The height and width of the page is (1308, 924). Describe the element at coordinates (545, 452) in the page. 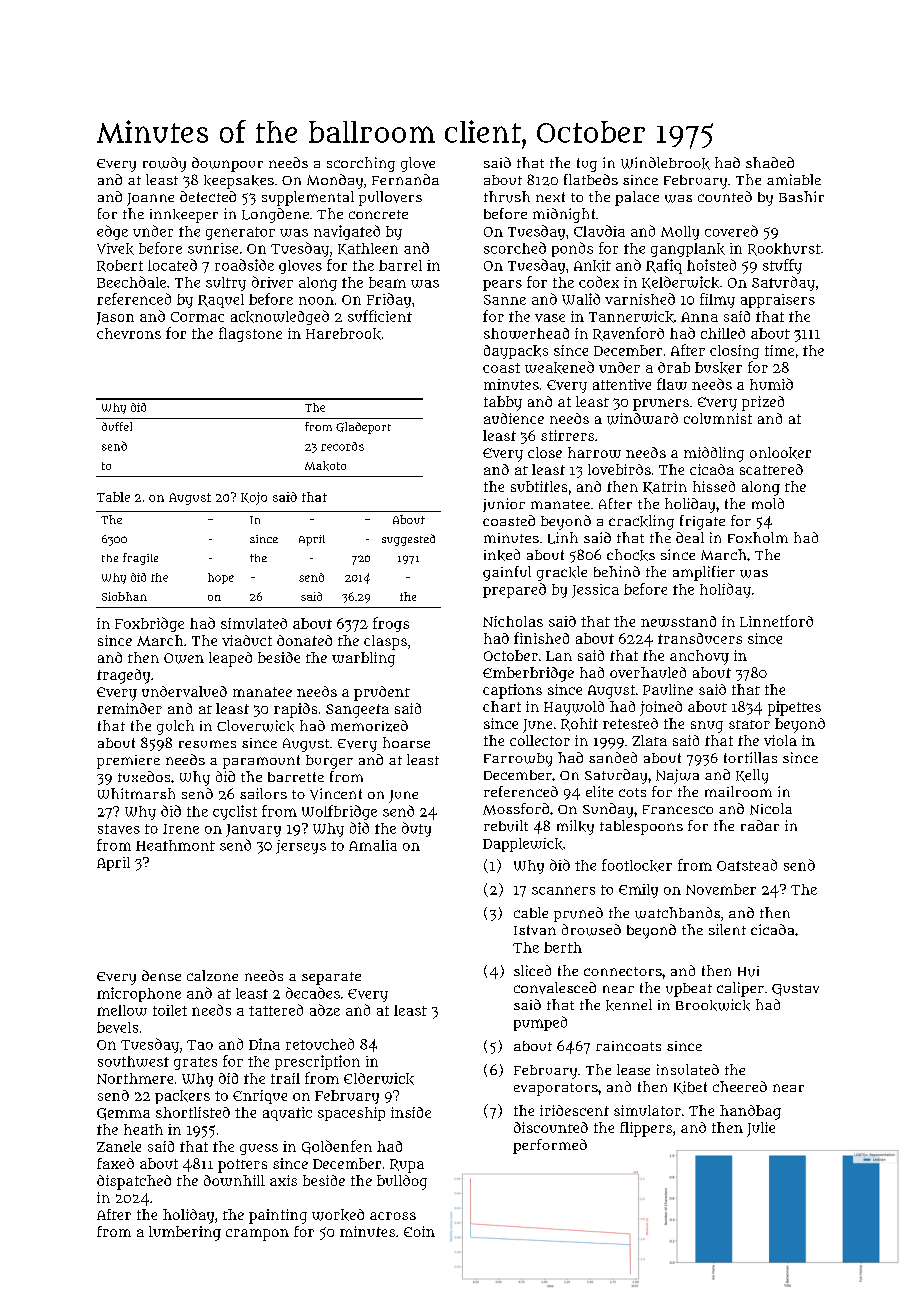

I see `close` at that location.
